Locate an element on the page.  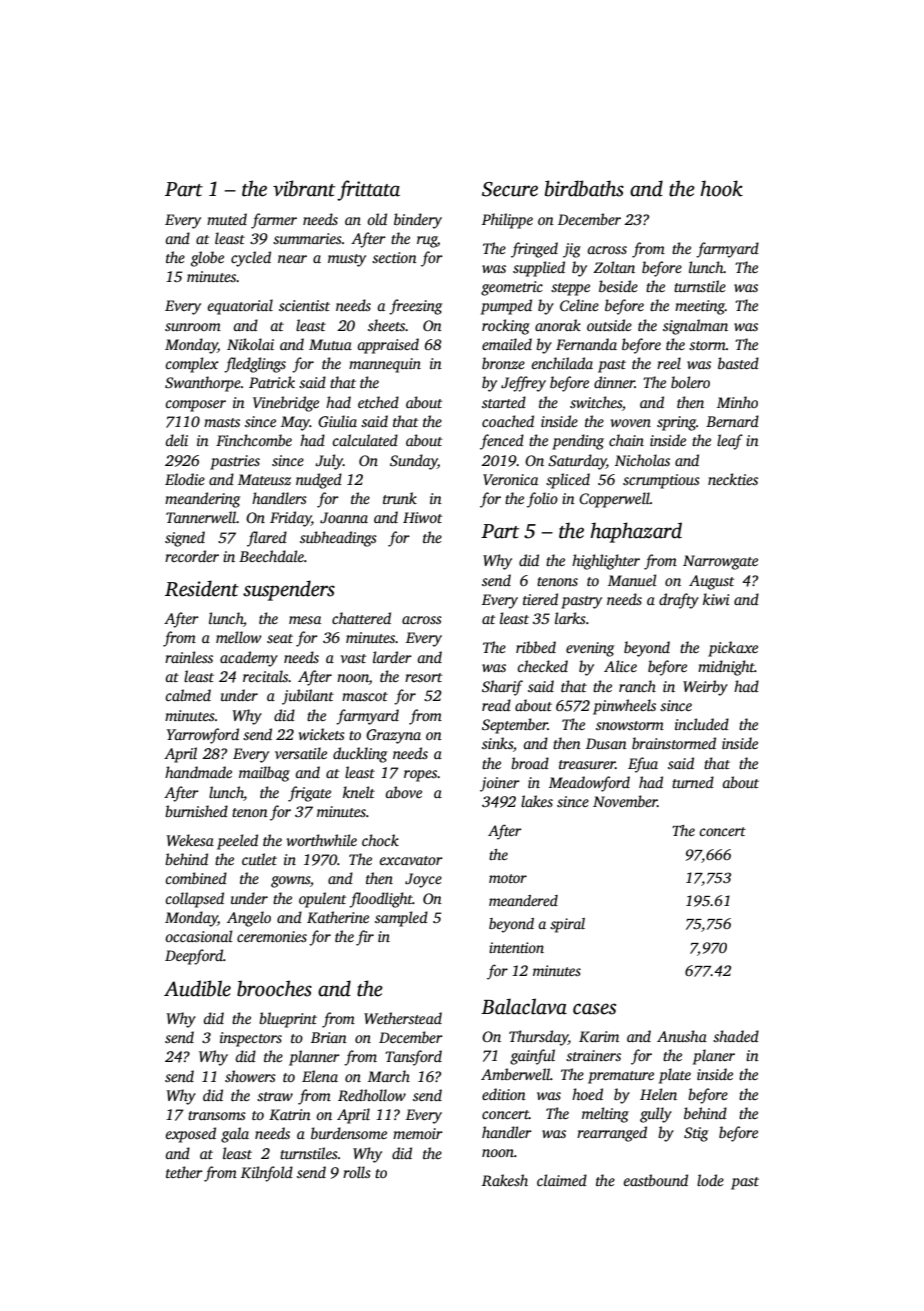
Anusha is located at coordinates (682, 1036).
